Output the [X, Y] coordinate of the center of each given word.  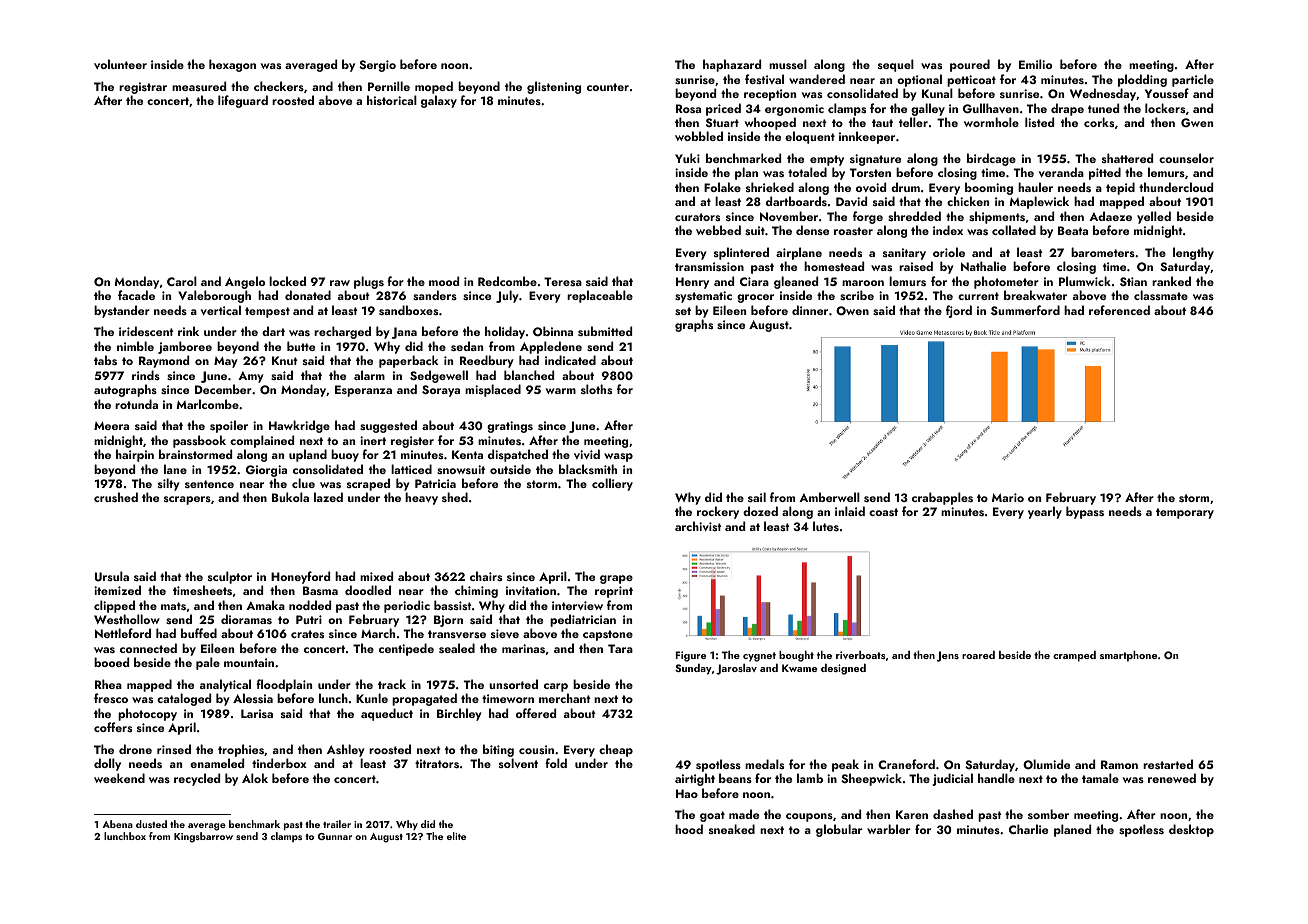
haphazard [732, 65]
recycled [197, 779]
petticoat [971, 81]
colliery [612, 484]
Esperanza [363, 391]
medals [764, 764]
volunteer [120, 64]
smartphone [1128, 656]
